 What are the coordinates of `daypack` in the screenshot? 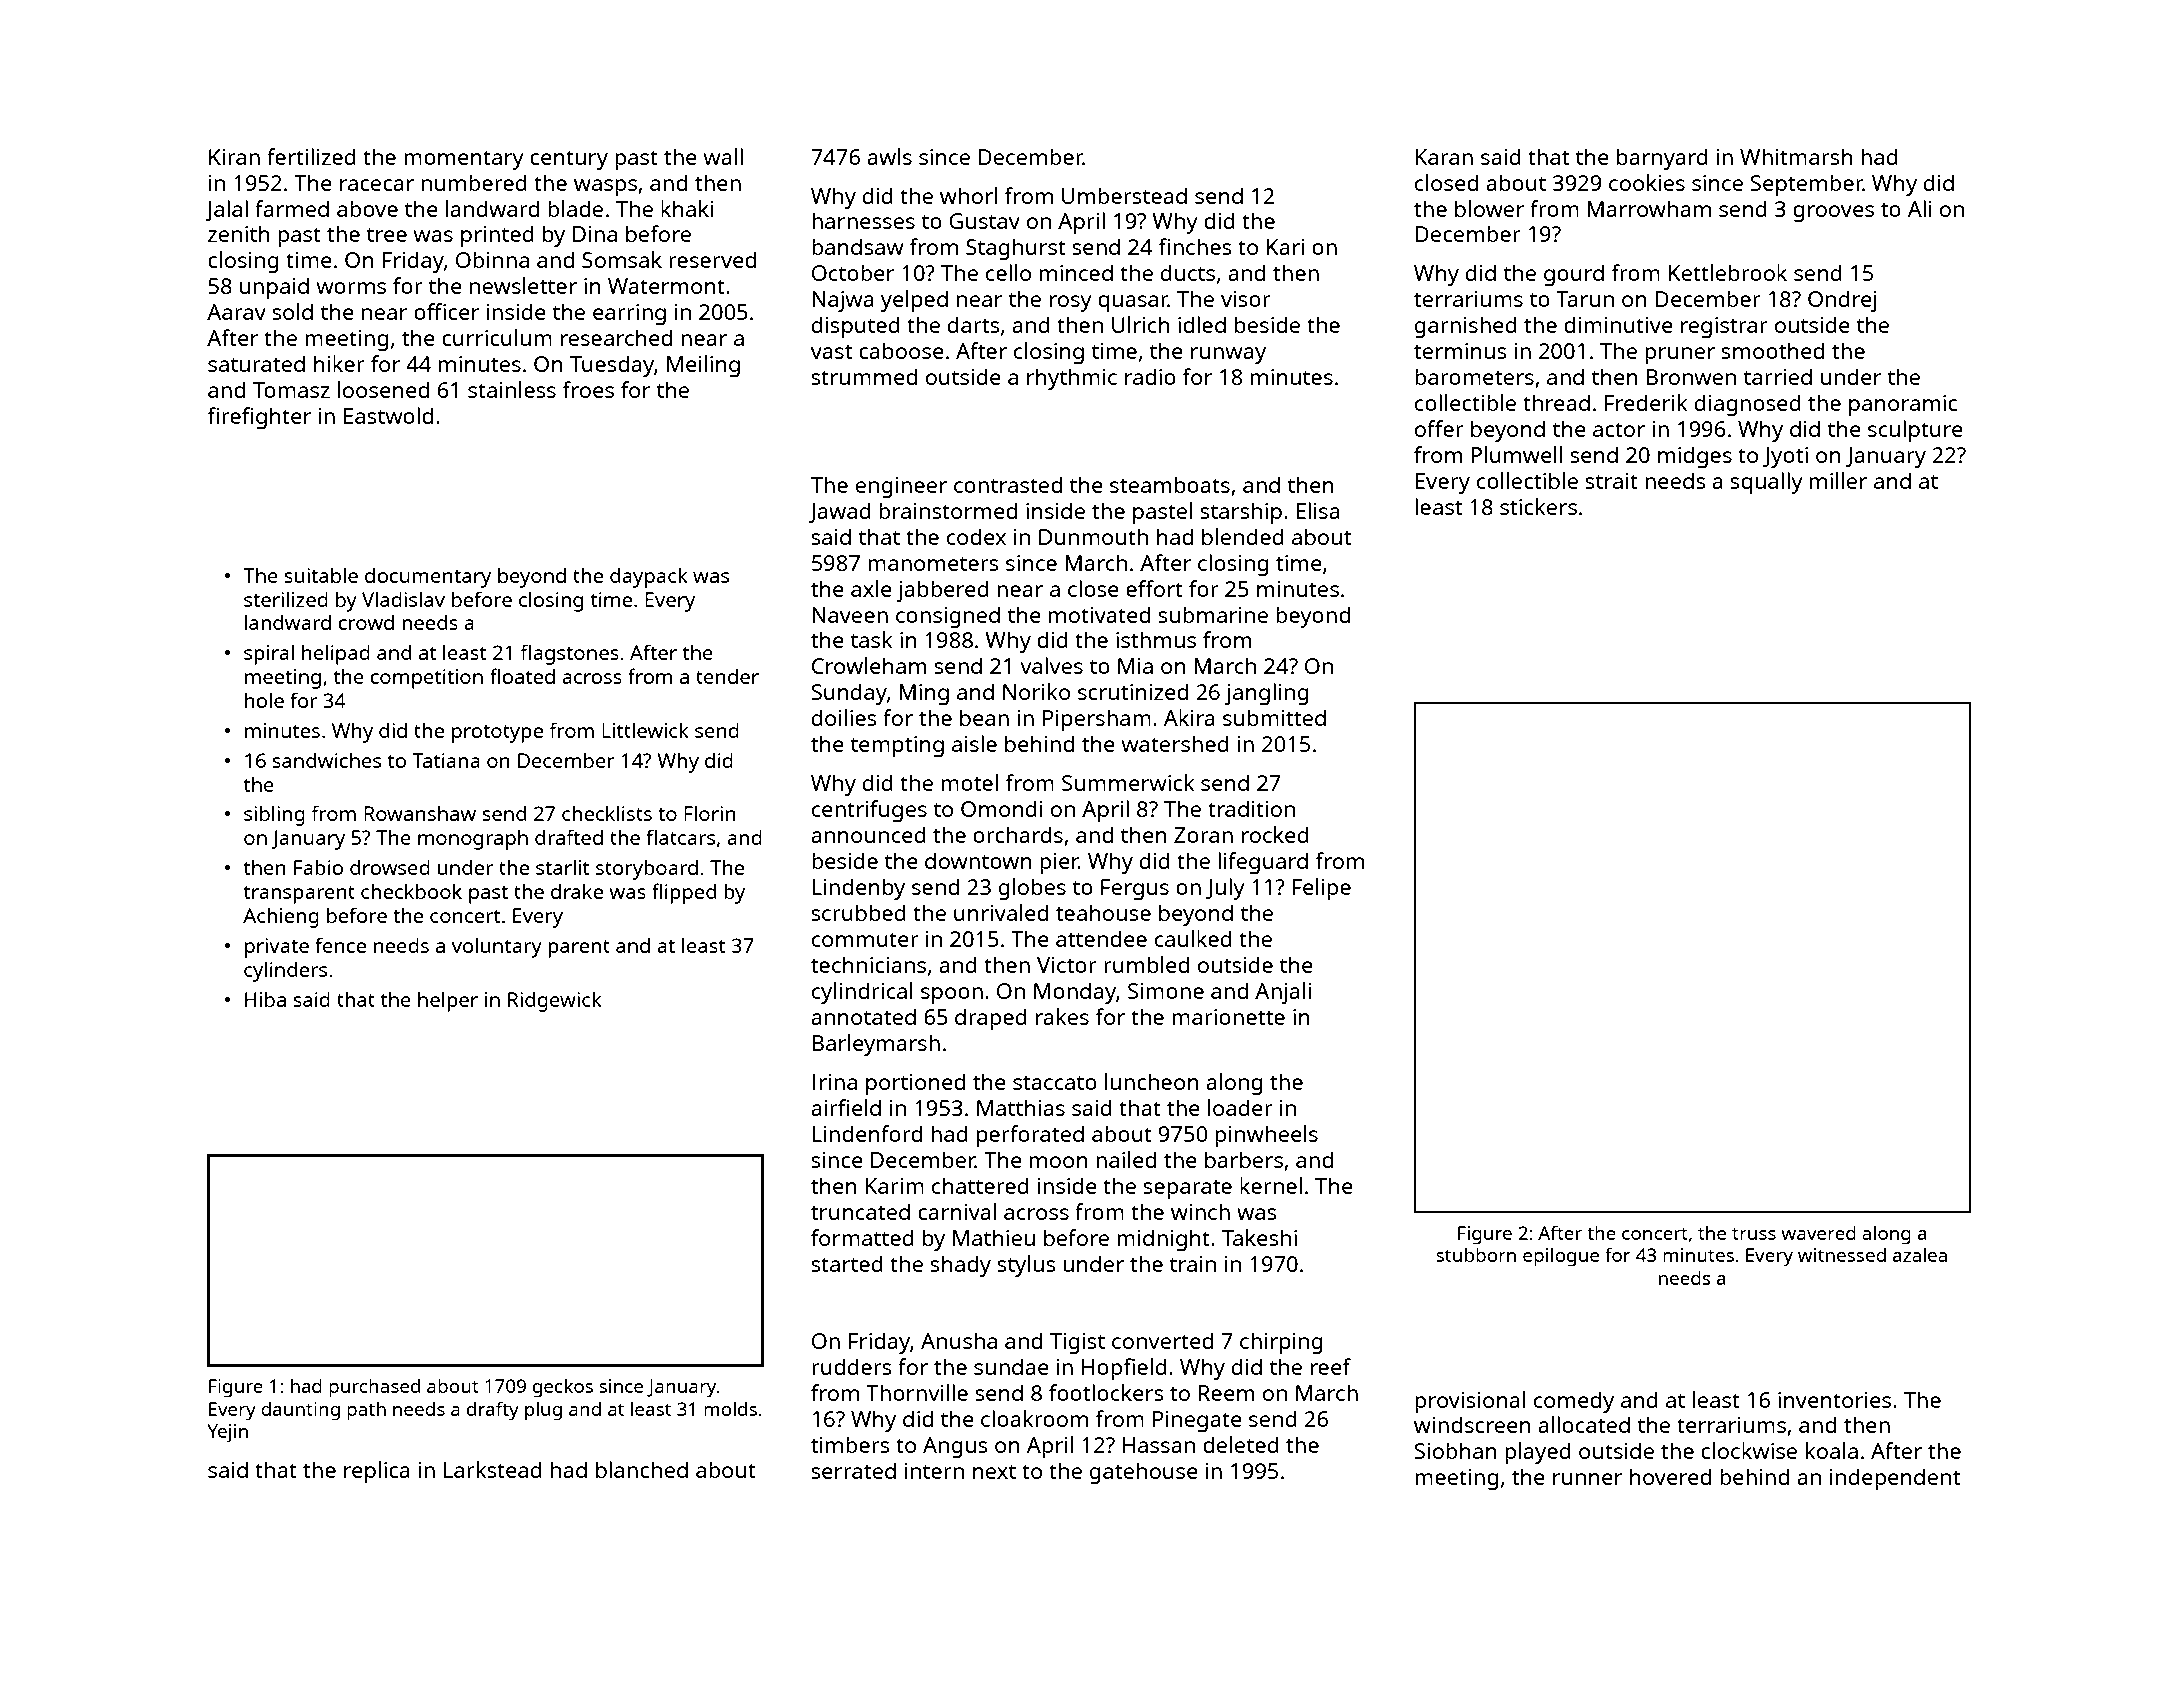 It's located at (649, 577).
